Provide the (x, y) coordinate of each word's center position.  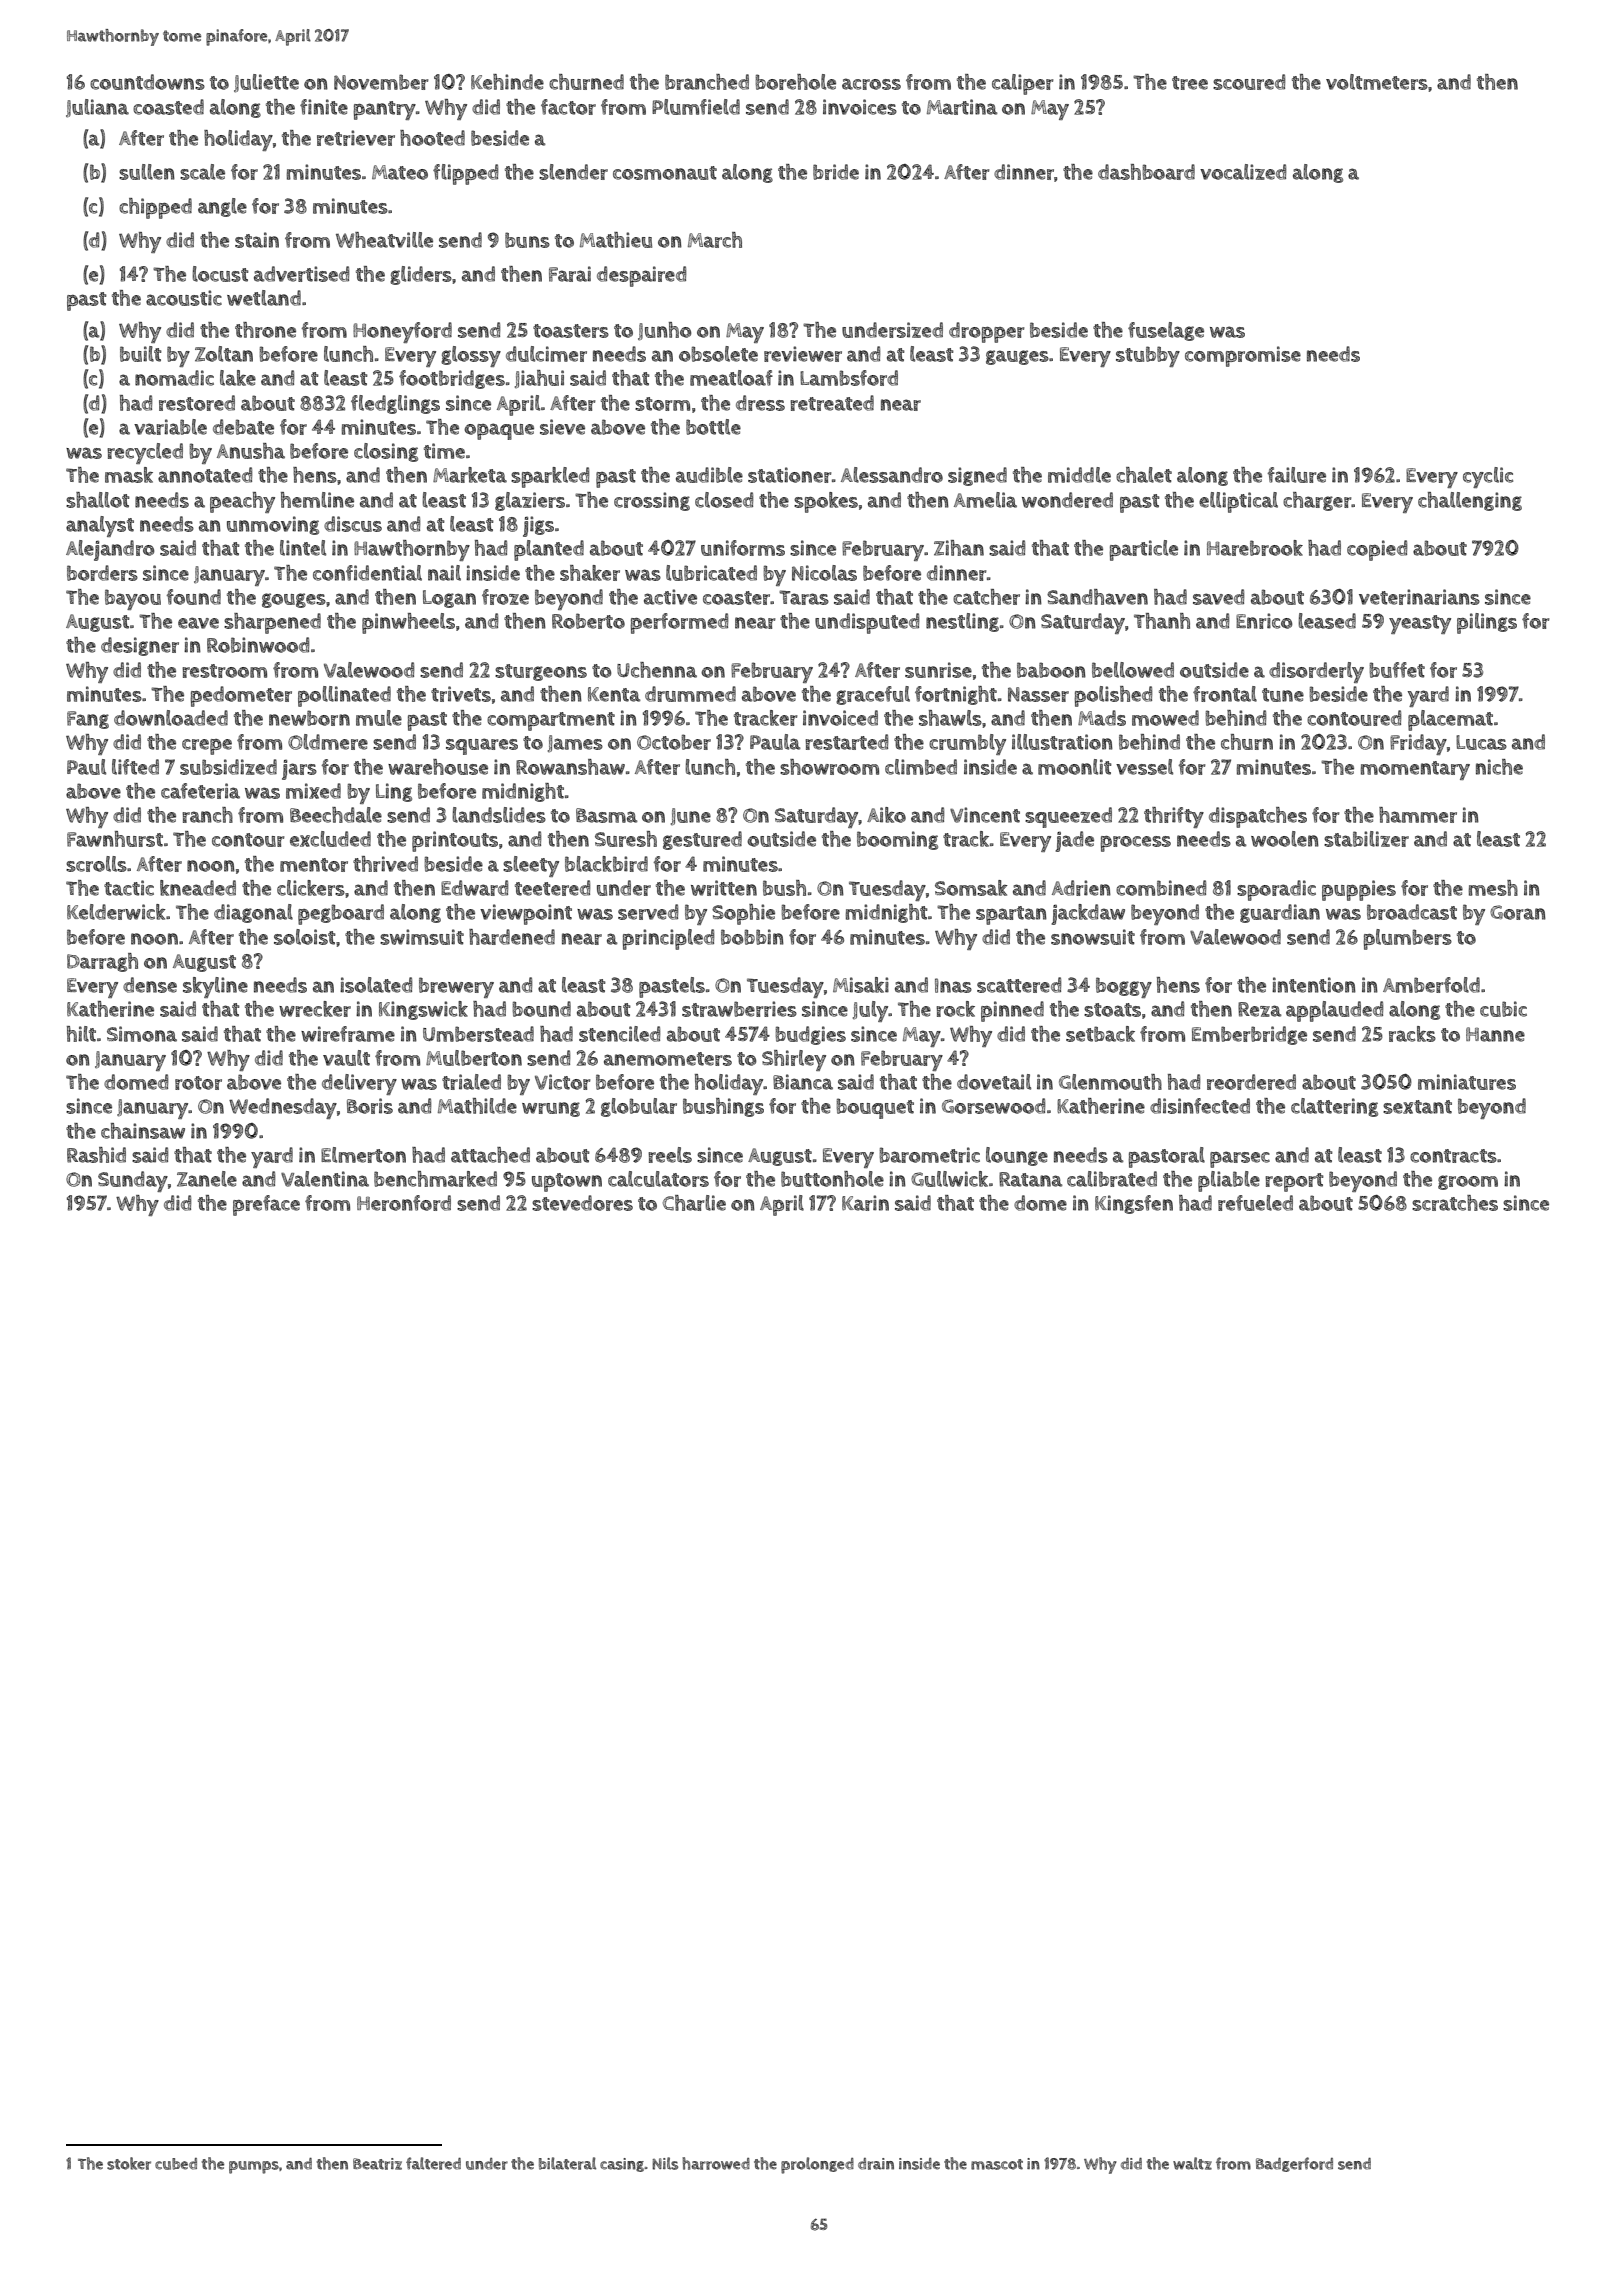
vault (346, 1058)
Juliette (266, 83)
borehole (795, 82)
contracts (1453, 1156)
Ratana (1031, 1179)
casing (622, 2165)
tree (1190, 83)
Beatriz (377, 2164)
